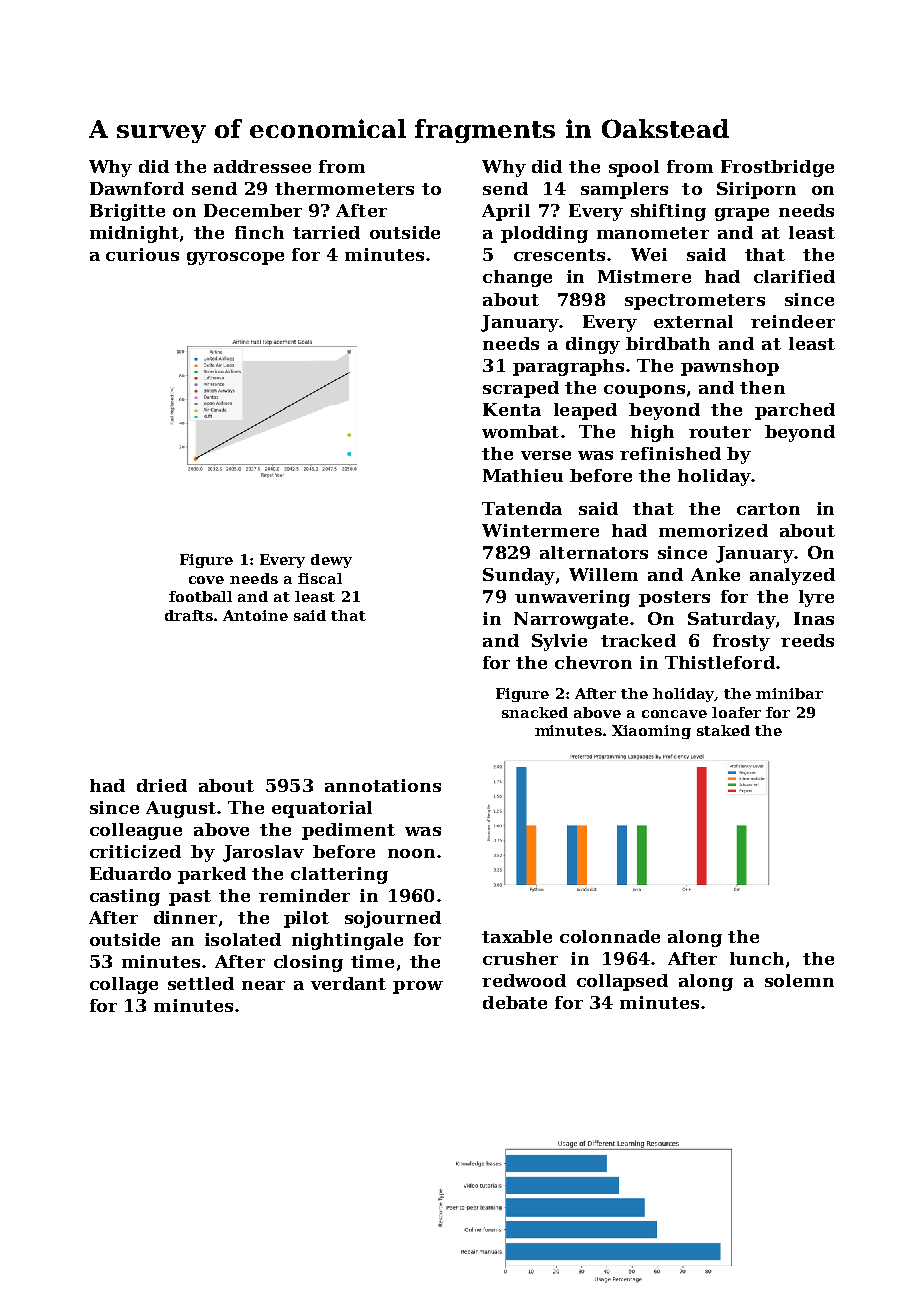 The image size is (924, 1314). What do you see at coordinates (142, 254) in the page?
I see `curious` at bounding box center [142, 254].
